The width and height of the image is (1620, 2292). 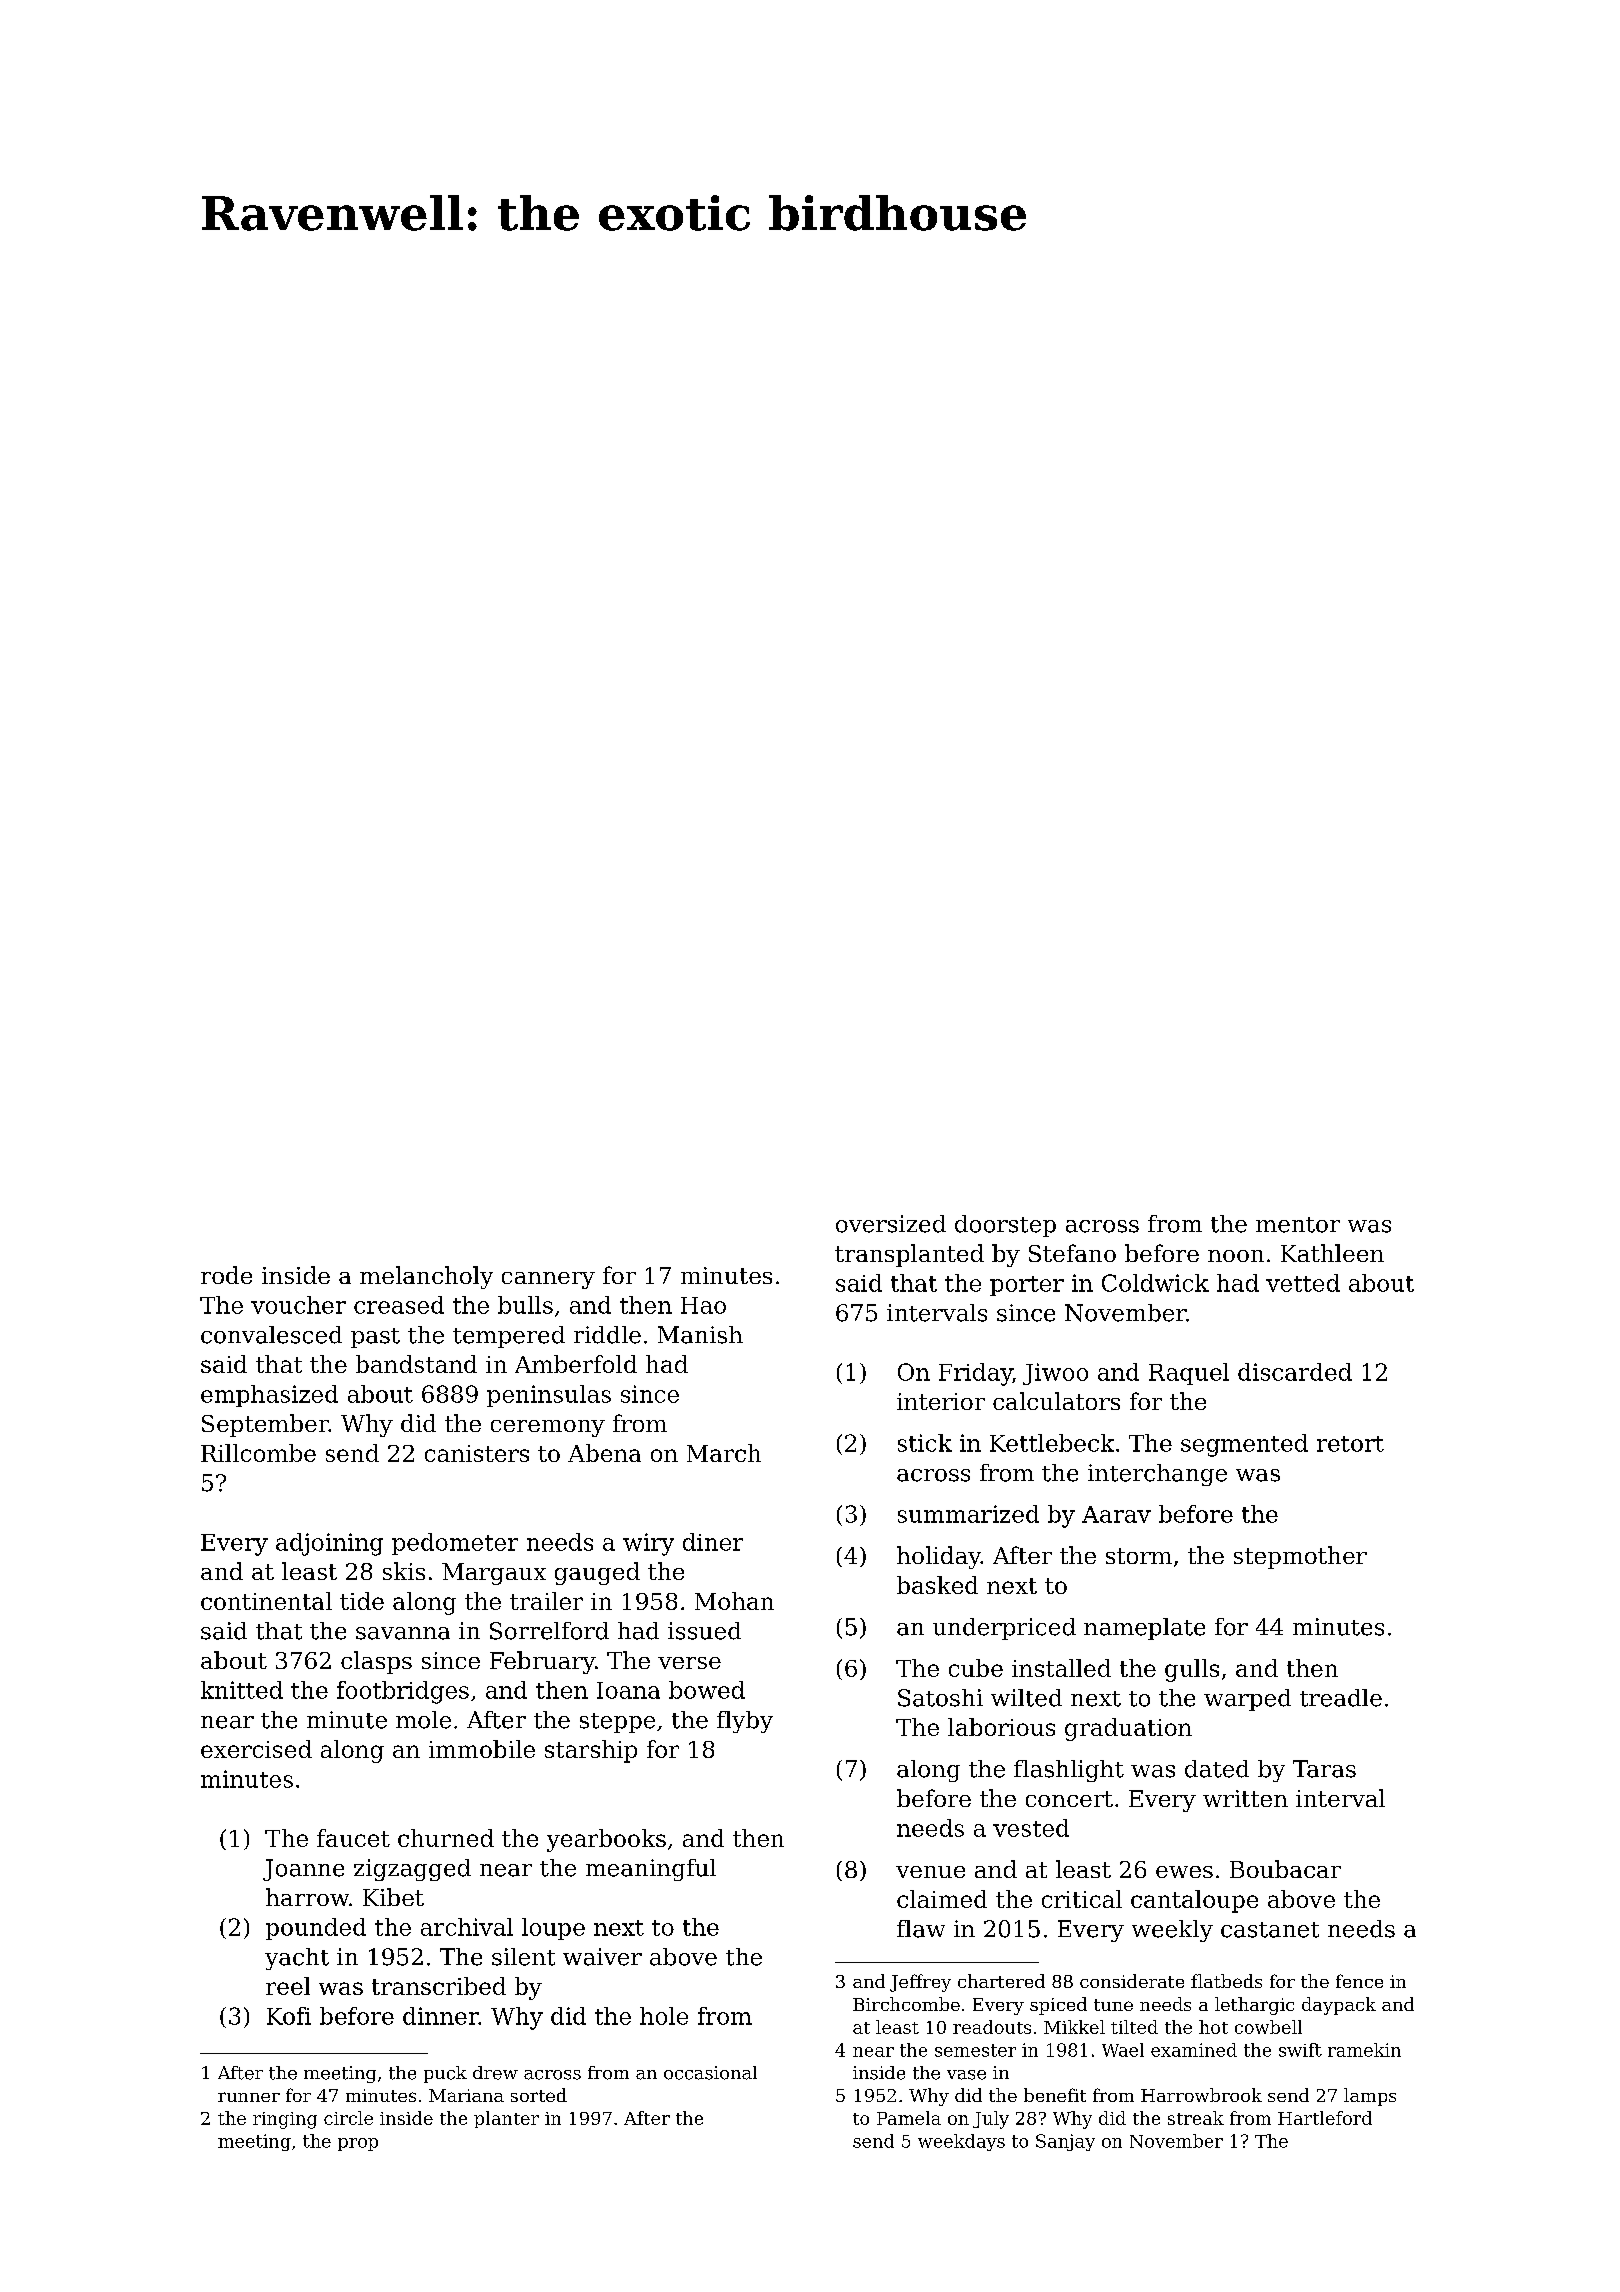 I want to click on retort, so click(x=1350, y=1444).
